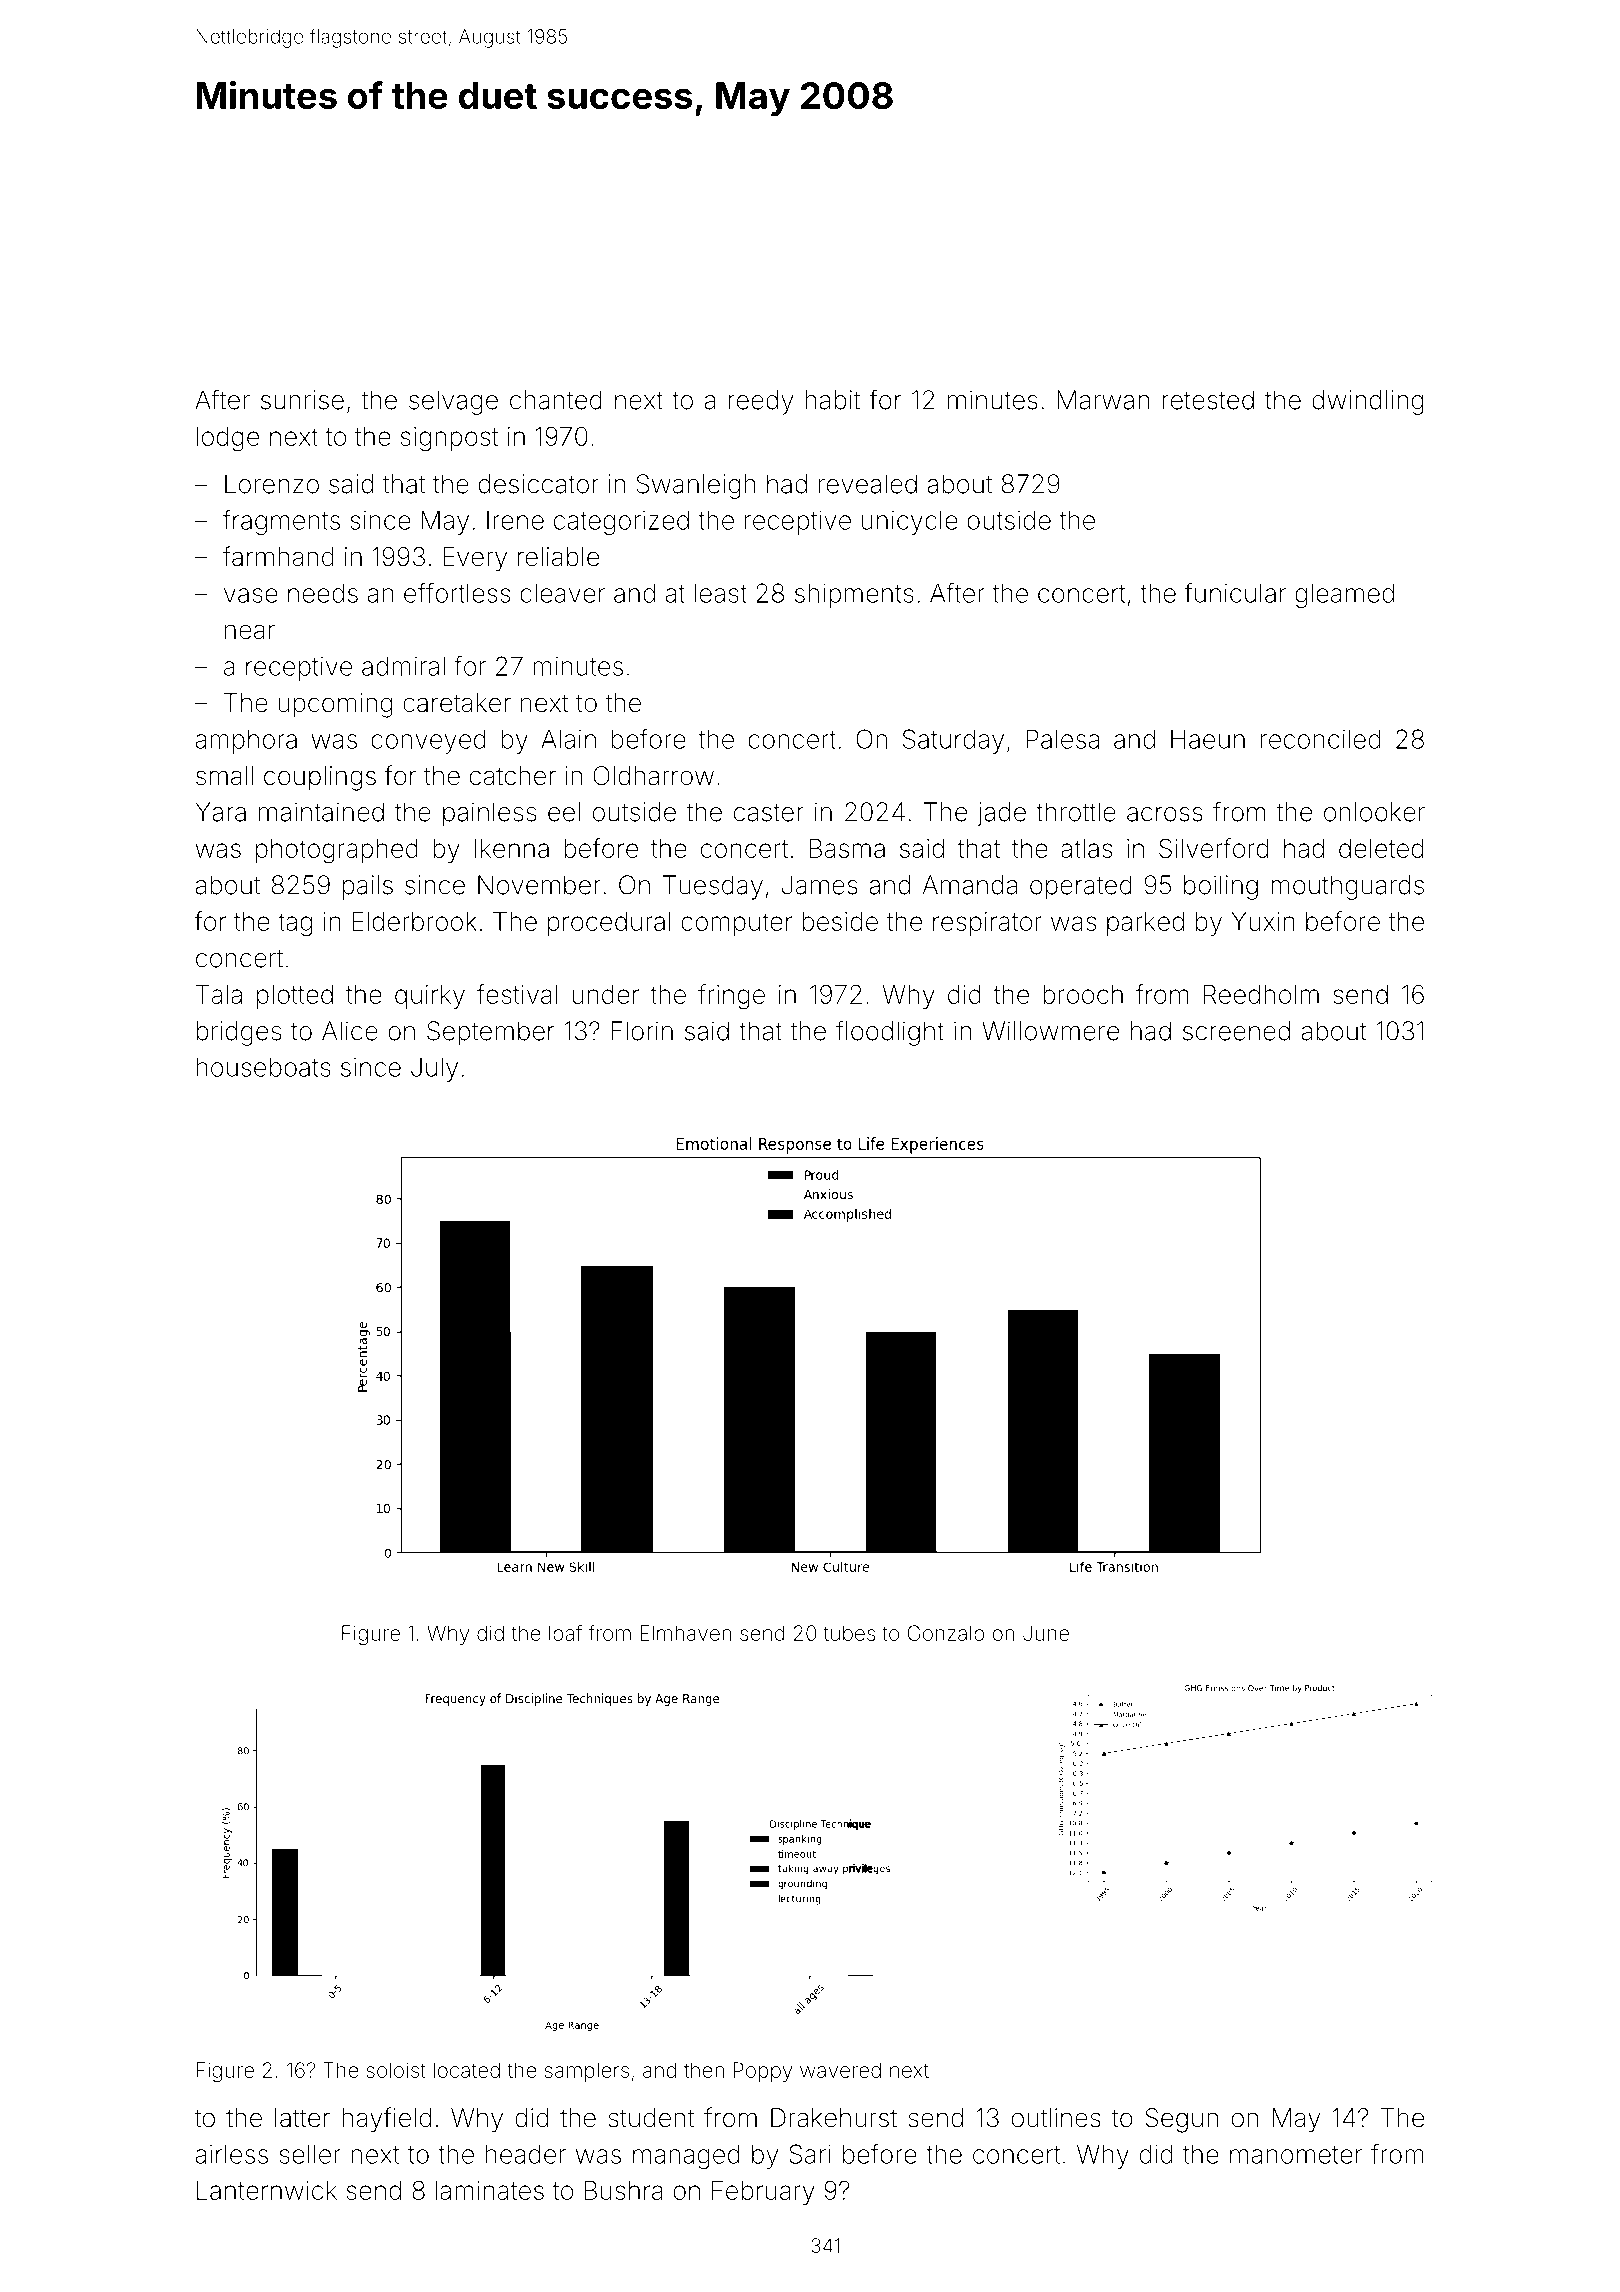  I want to click on shipments, so click(854, 595).
